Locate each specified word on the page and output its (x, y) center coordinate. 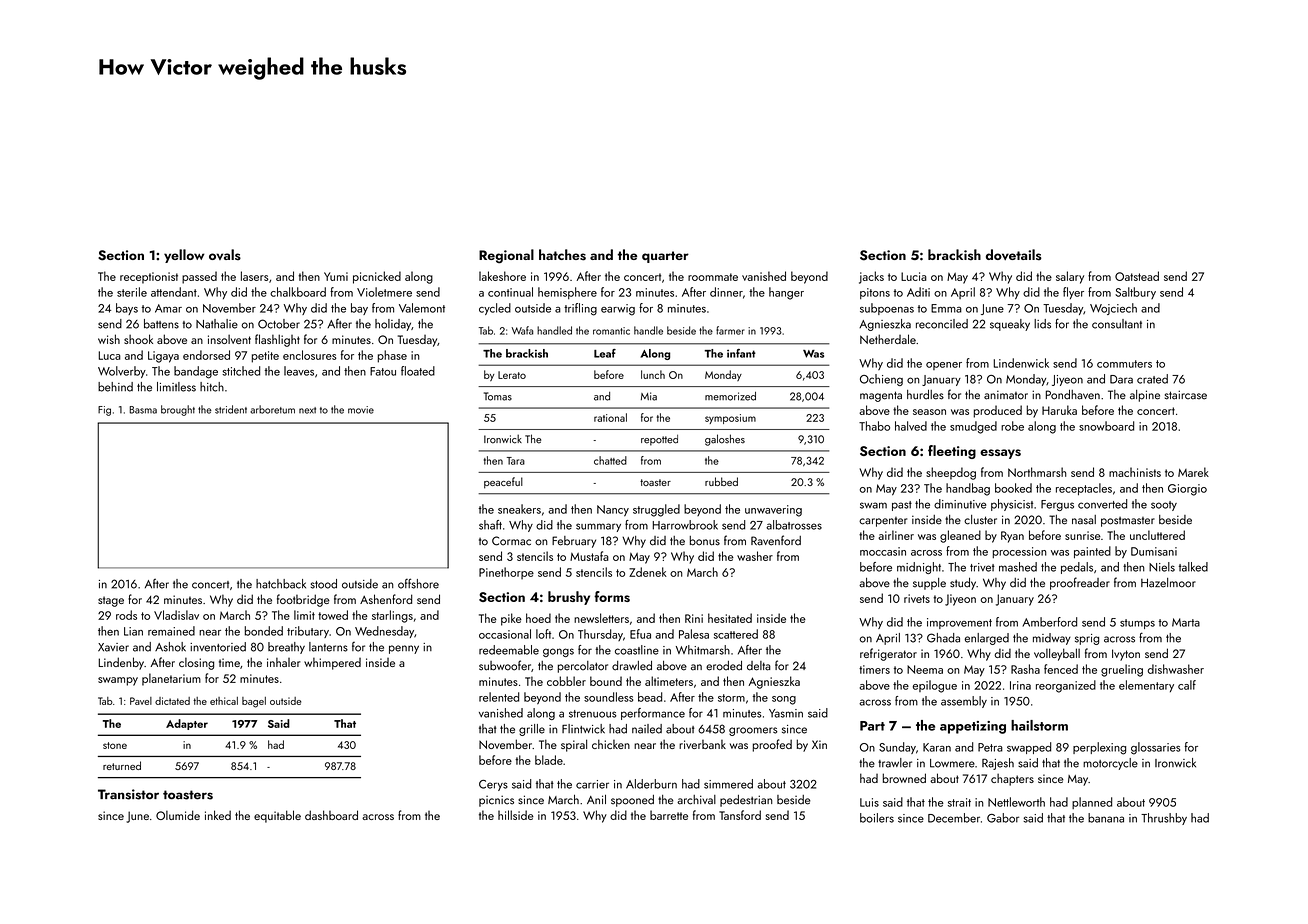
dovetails (1014, 255)
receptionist (149, 278)
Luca (109, 355)
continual (510, 292)
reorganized (1066, 686)
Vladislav (176, 615)
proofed (772, 745)
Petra (990, 747)
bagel (254, 702)
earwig (618, 310)
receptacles (1084, 489)
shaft (490, 525)
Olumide (178, 815)
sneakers (519, 509)
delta (759, 666)
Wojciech (1113, 309)
